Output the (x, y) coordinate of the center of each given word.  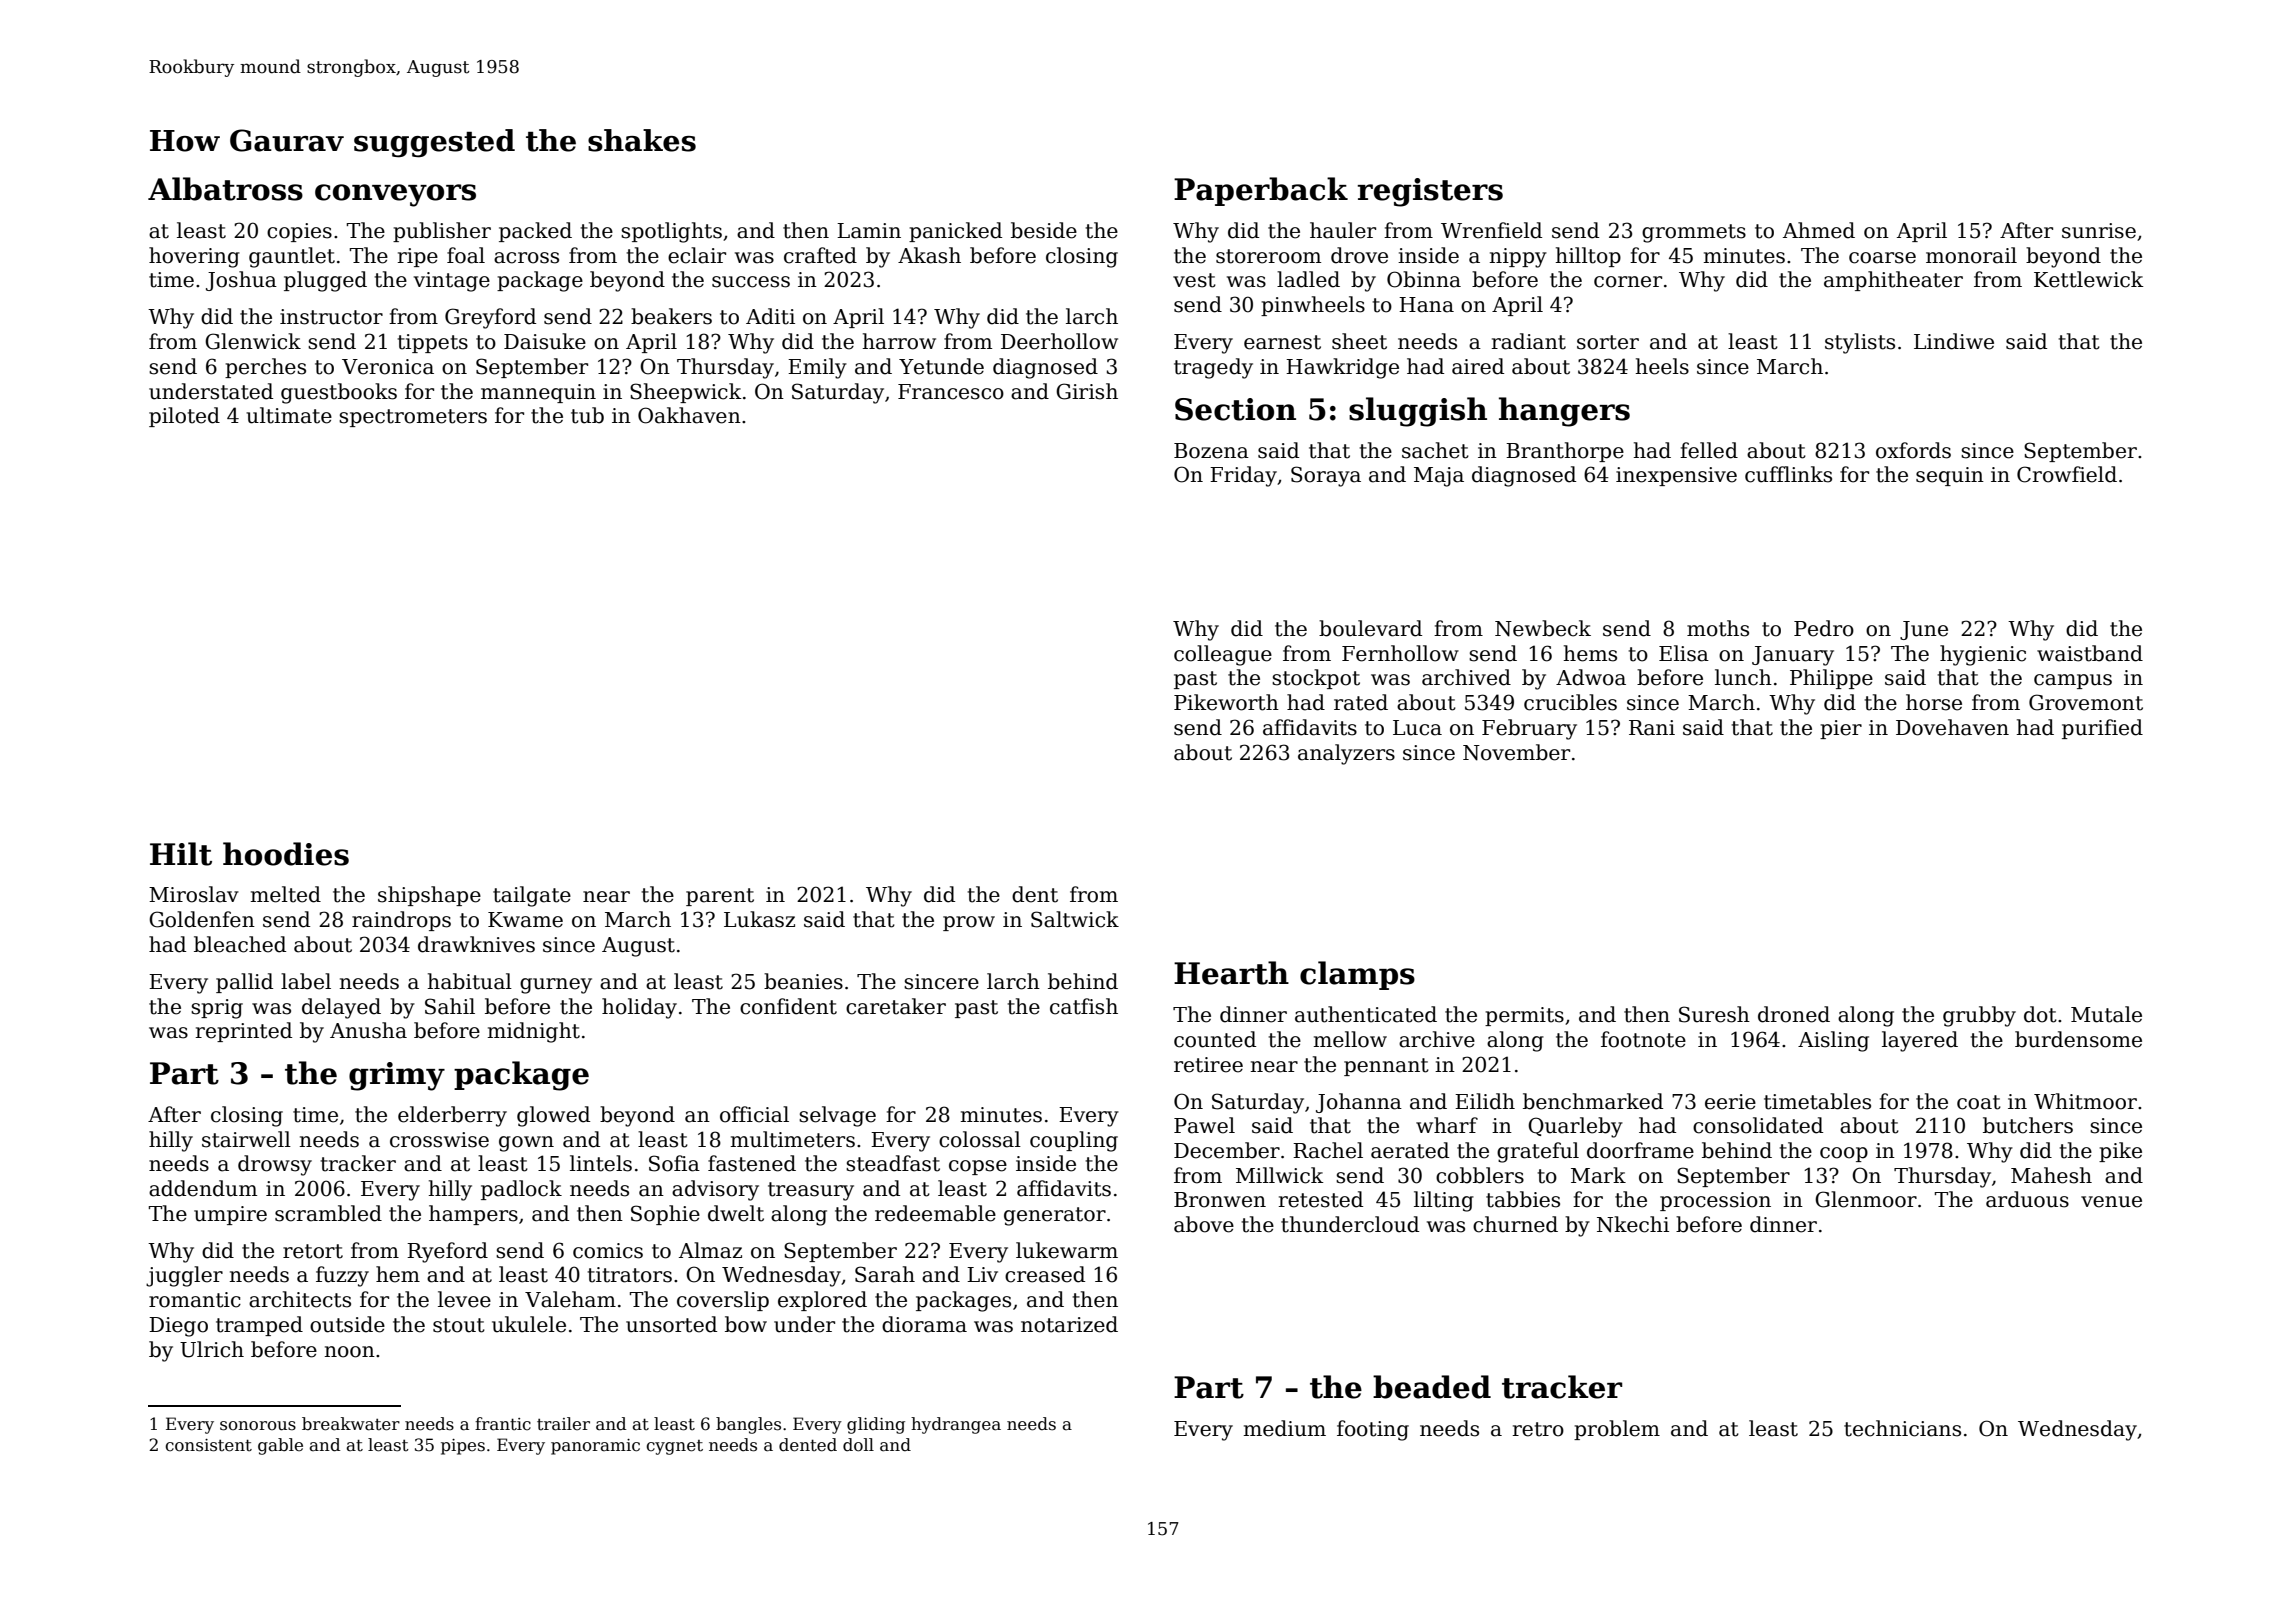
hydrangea (956, 1425)
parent (720, 897)
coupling (1074, 1141)
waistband (2090, 653)
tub (587, 415)
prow (969, 923)
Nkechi (1633, 1224)
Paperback (1261, 191)
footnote (1643, 1039)
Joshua (241, 281)
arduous (2027, 1199)
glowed (553, 1116)
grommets (1694, 233)
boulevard (1370, 628)
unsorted (671, 1324)
